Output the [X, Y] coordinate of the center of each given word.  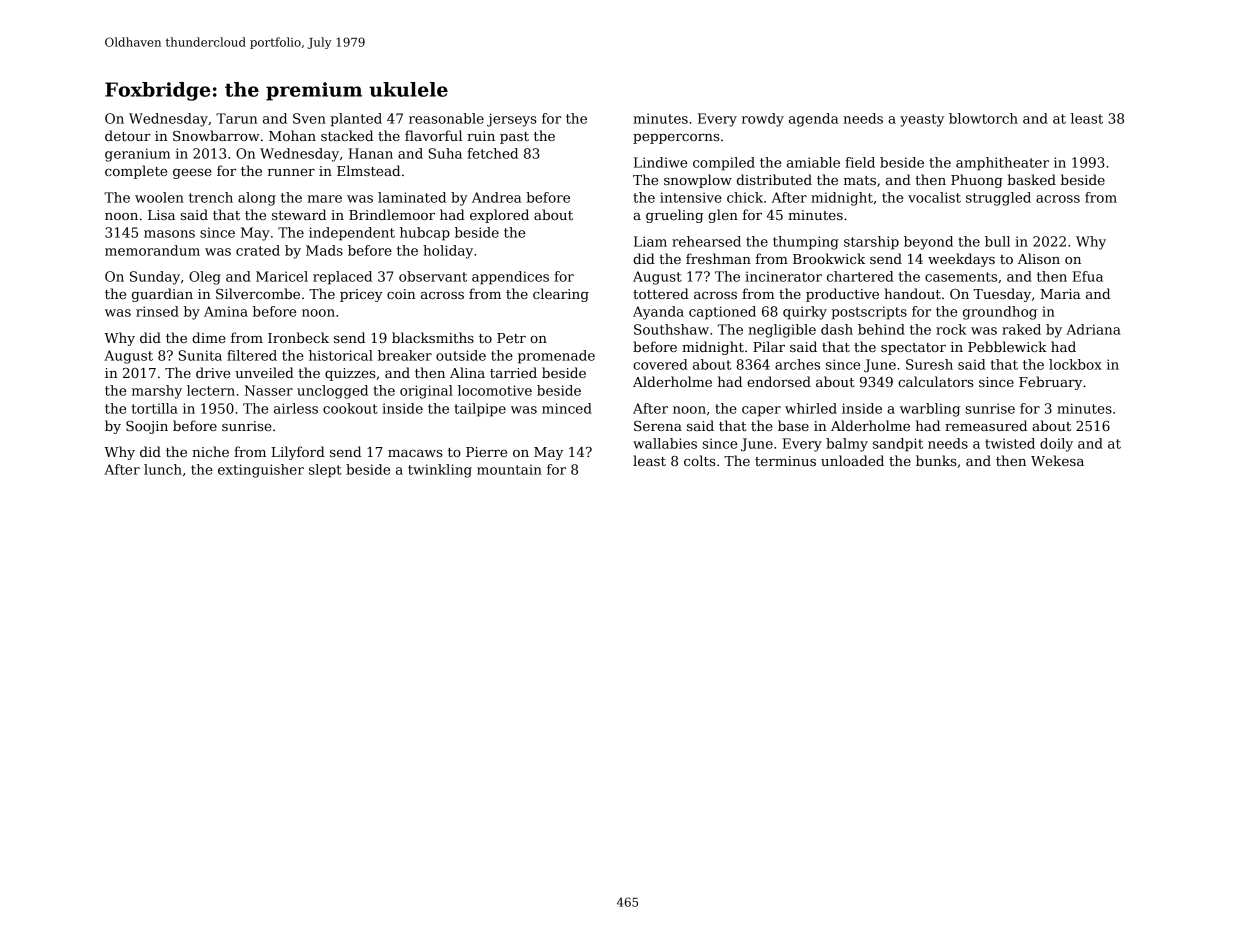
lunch [163, 469]
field [860, 162]
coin [401, 294]
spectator [913, 349]
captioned [722, 313]
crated [258, 250]
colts [699, 460]
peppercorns [676, 139]
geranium [137, 155]
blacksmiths [433, 337]
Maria [1060, 294]
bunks [936, 460]
